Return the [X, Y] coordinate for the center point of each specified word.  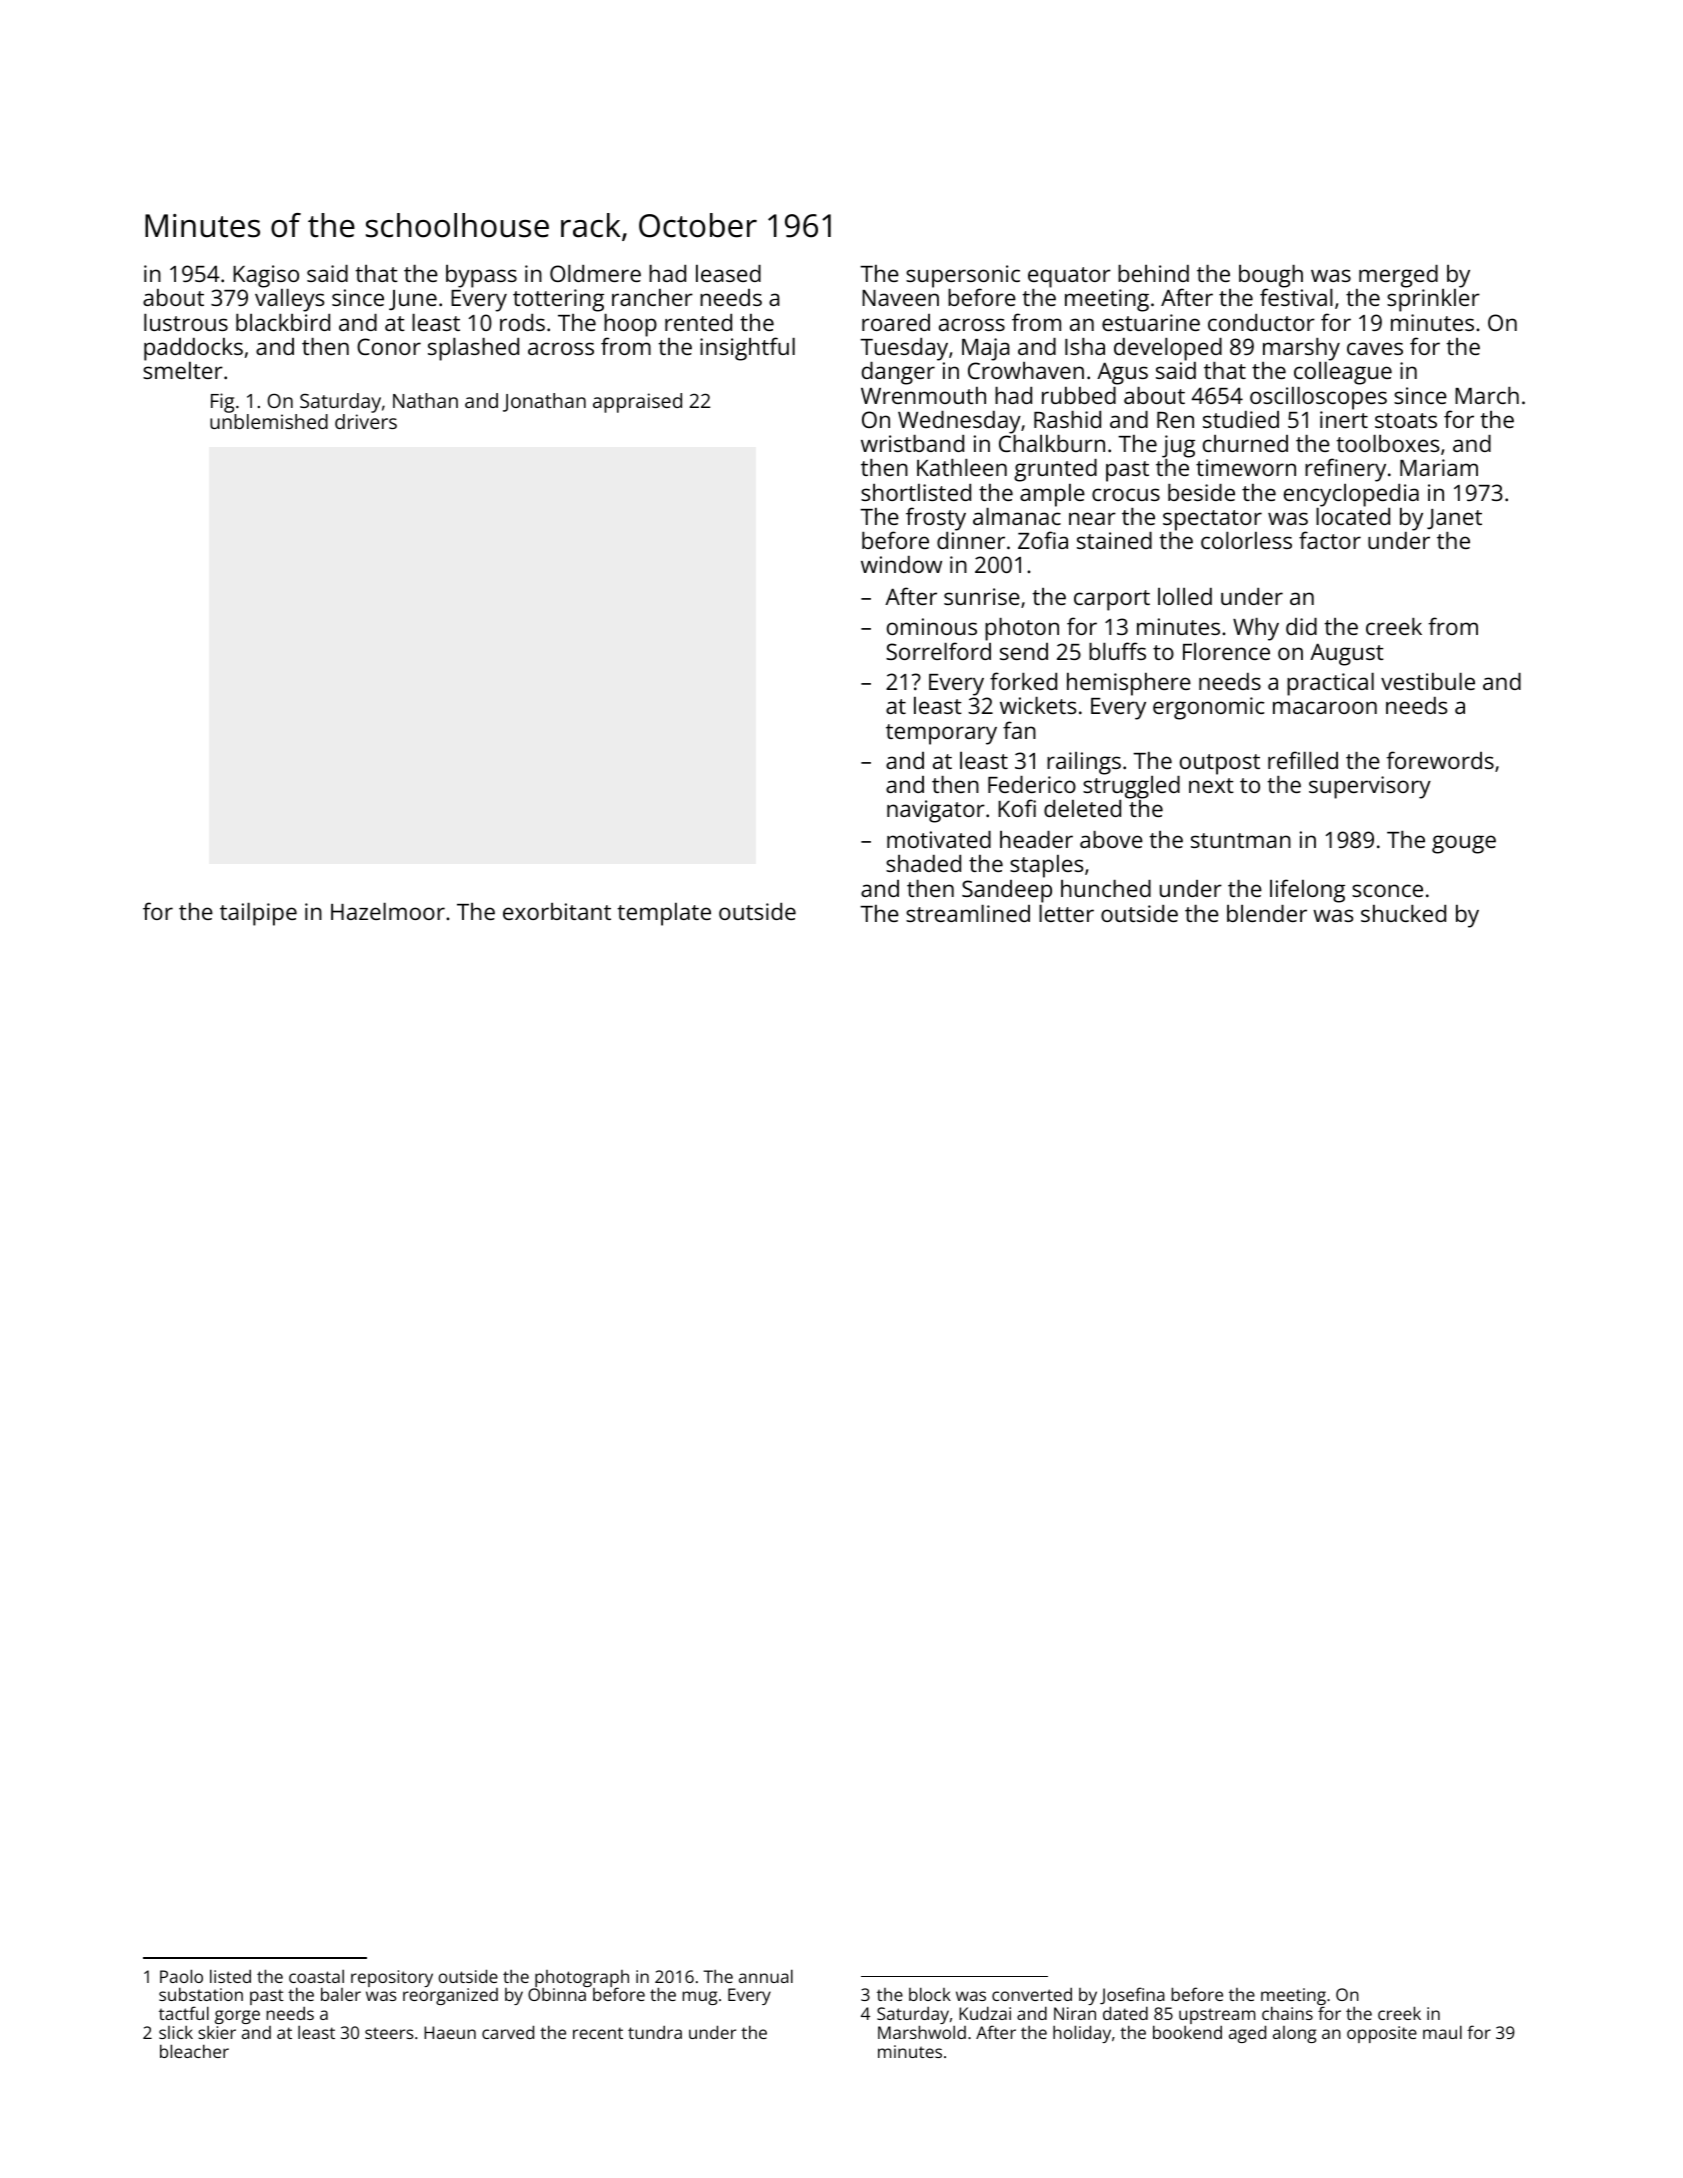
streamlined [968, 913]
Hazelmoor [388, 911]
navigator [936, 811]
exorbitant [557, 911]
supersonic [963, 277]
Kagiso [266, 276]
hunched [1106, 888]
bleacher [194, 2051]
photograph [582, 1979]
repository [392, 1978]
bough [1271, 277]
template [664, 914]
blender [1267, 913]
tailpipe [258, 914]
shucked [1403, 913]
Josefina [1132, 1996]
